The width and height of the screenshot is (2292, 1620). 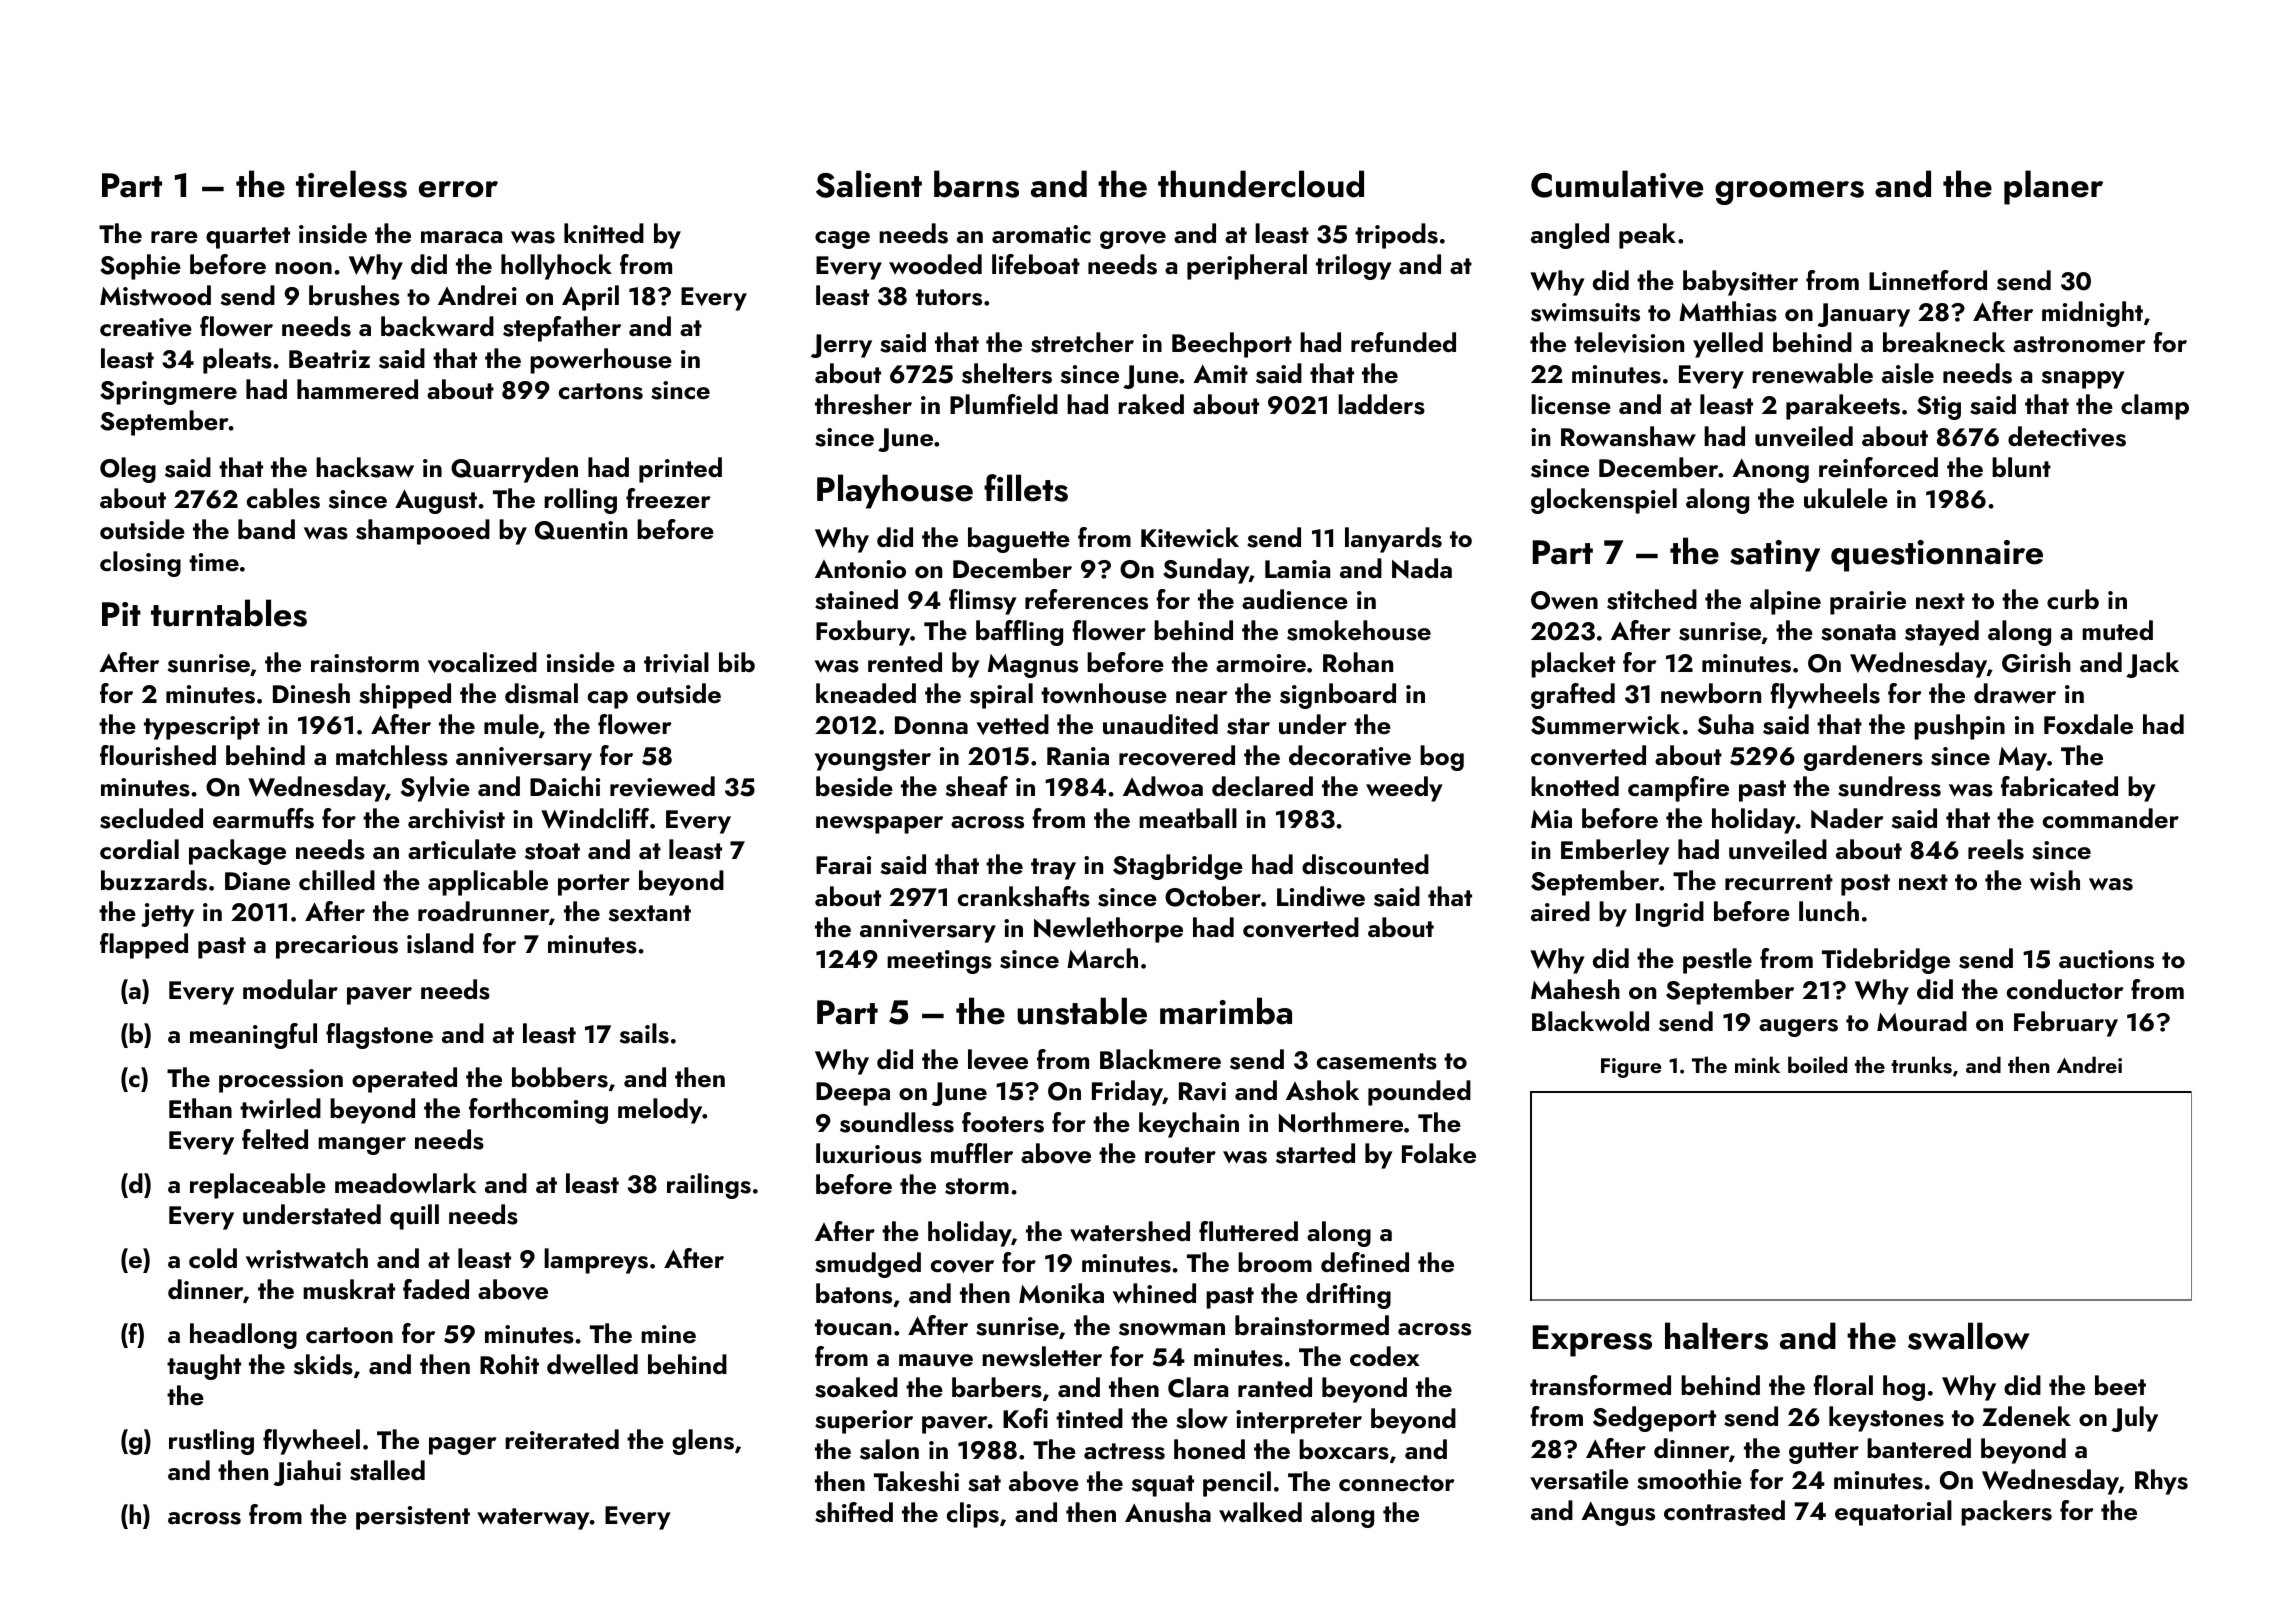 I want to click on Jiahui, so click(x=307, y=1473).
